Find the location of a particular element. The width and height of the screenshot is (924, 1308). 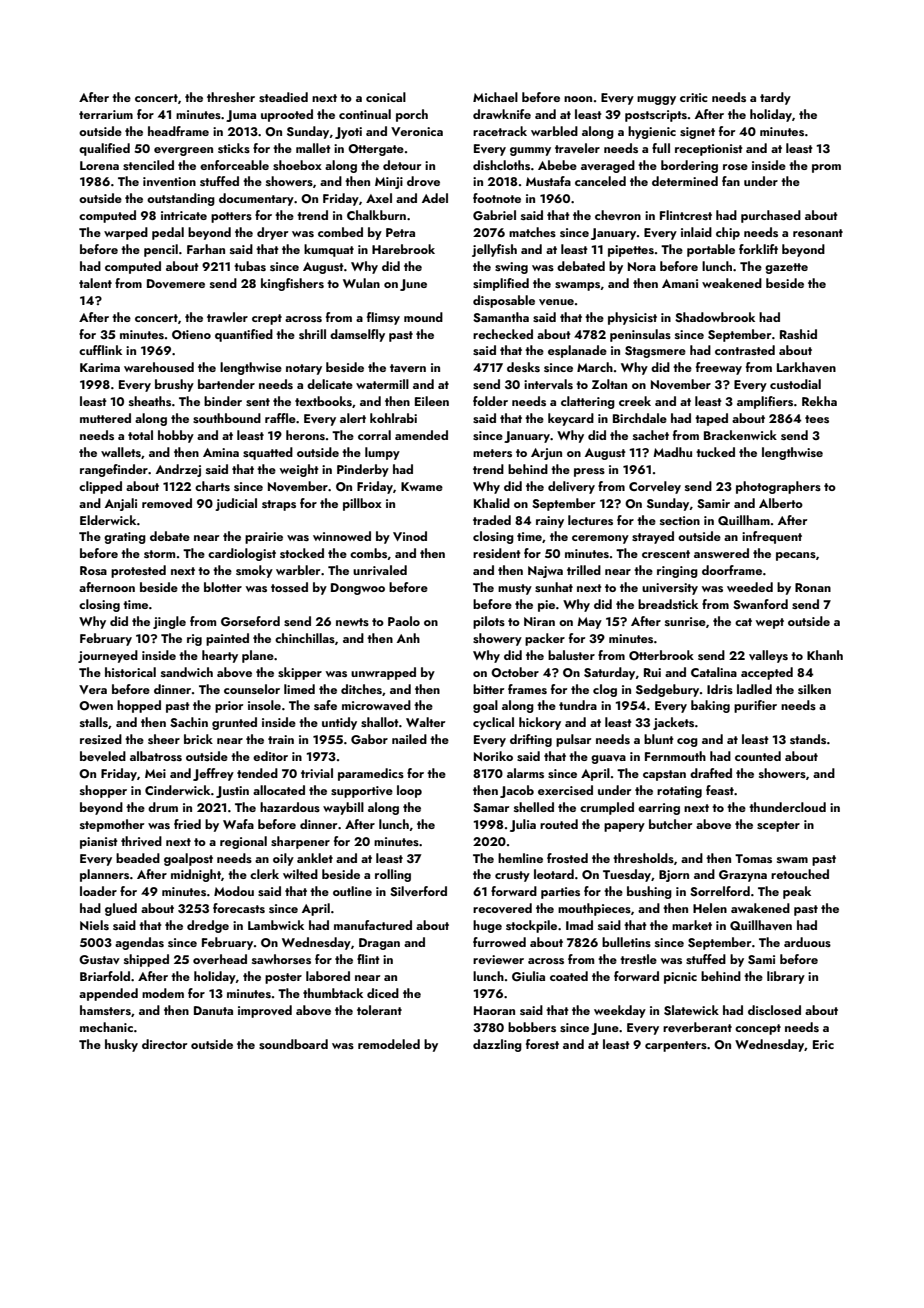

terrarium is located at coordinates (106, 114).
